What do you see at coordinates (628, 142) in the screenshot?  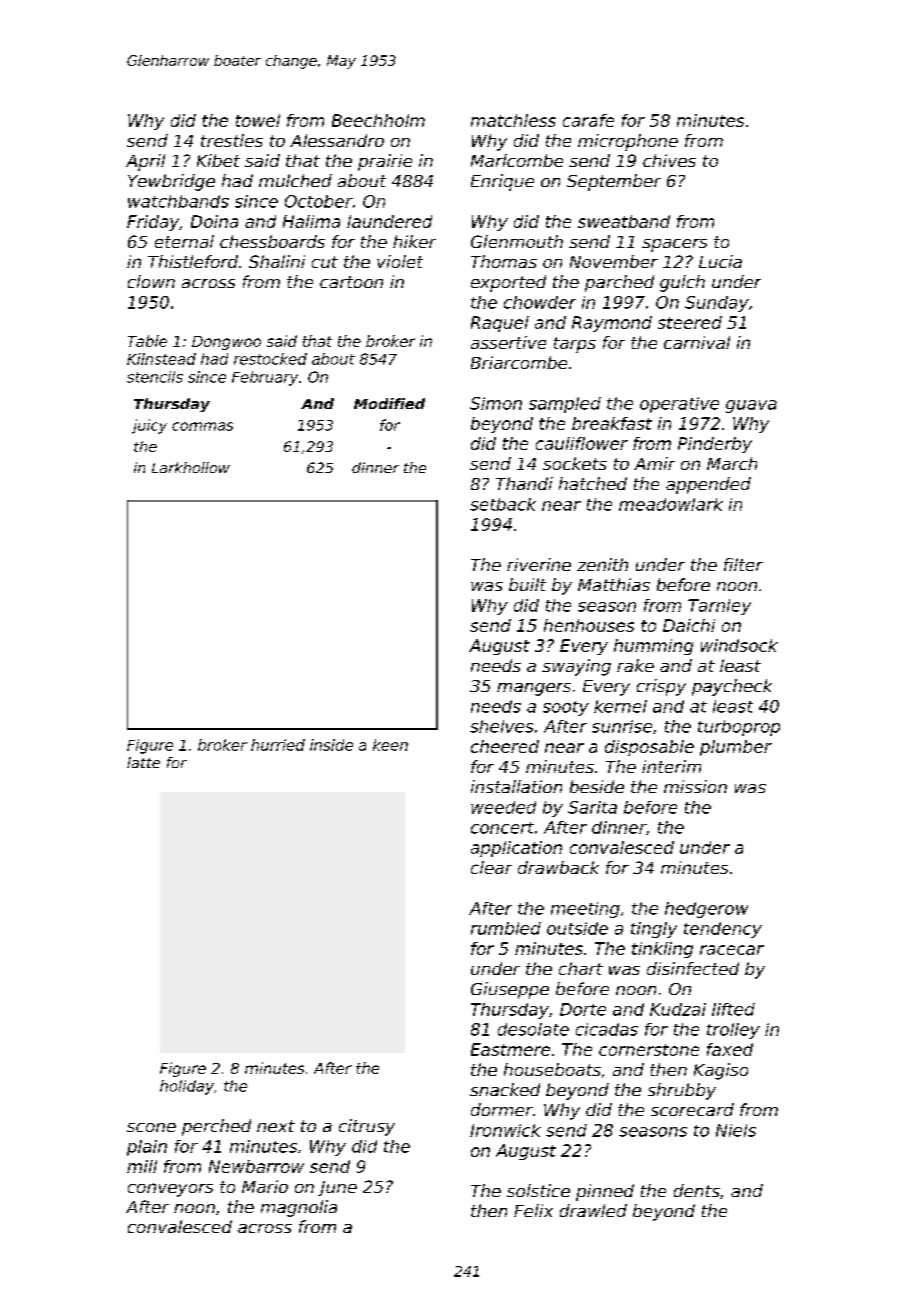 I see `microphone` at bounding box center [628, 142].
